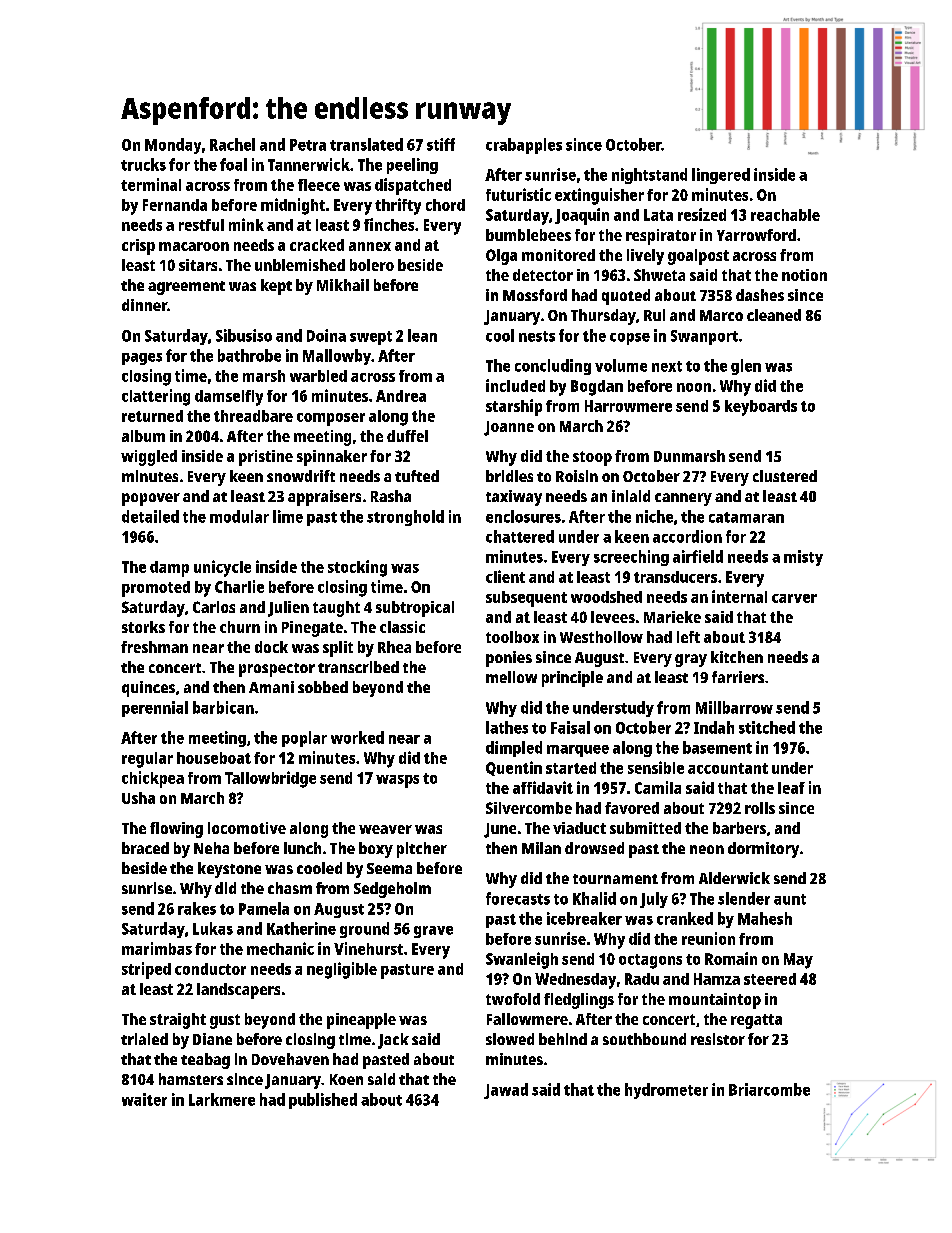 The width and height of the screenshot is (952, 1233). I want to click on dashes, so click(760, 295).
